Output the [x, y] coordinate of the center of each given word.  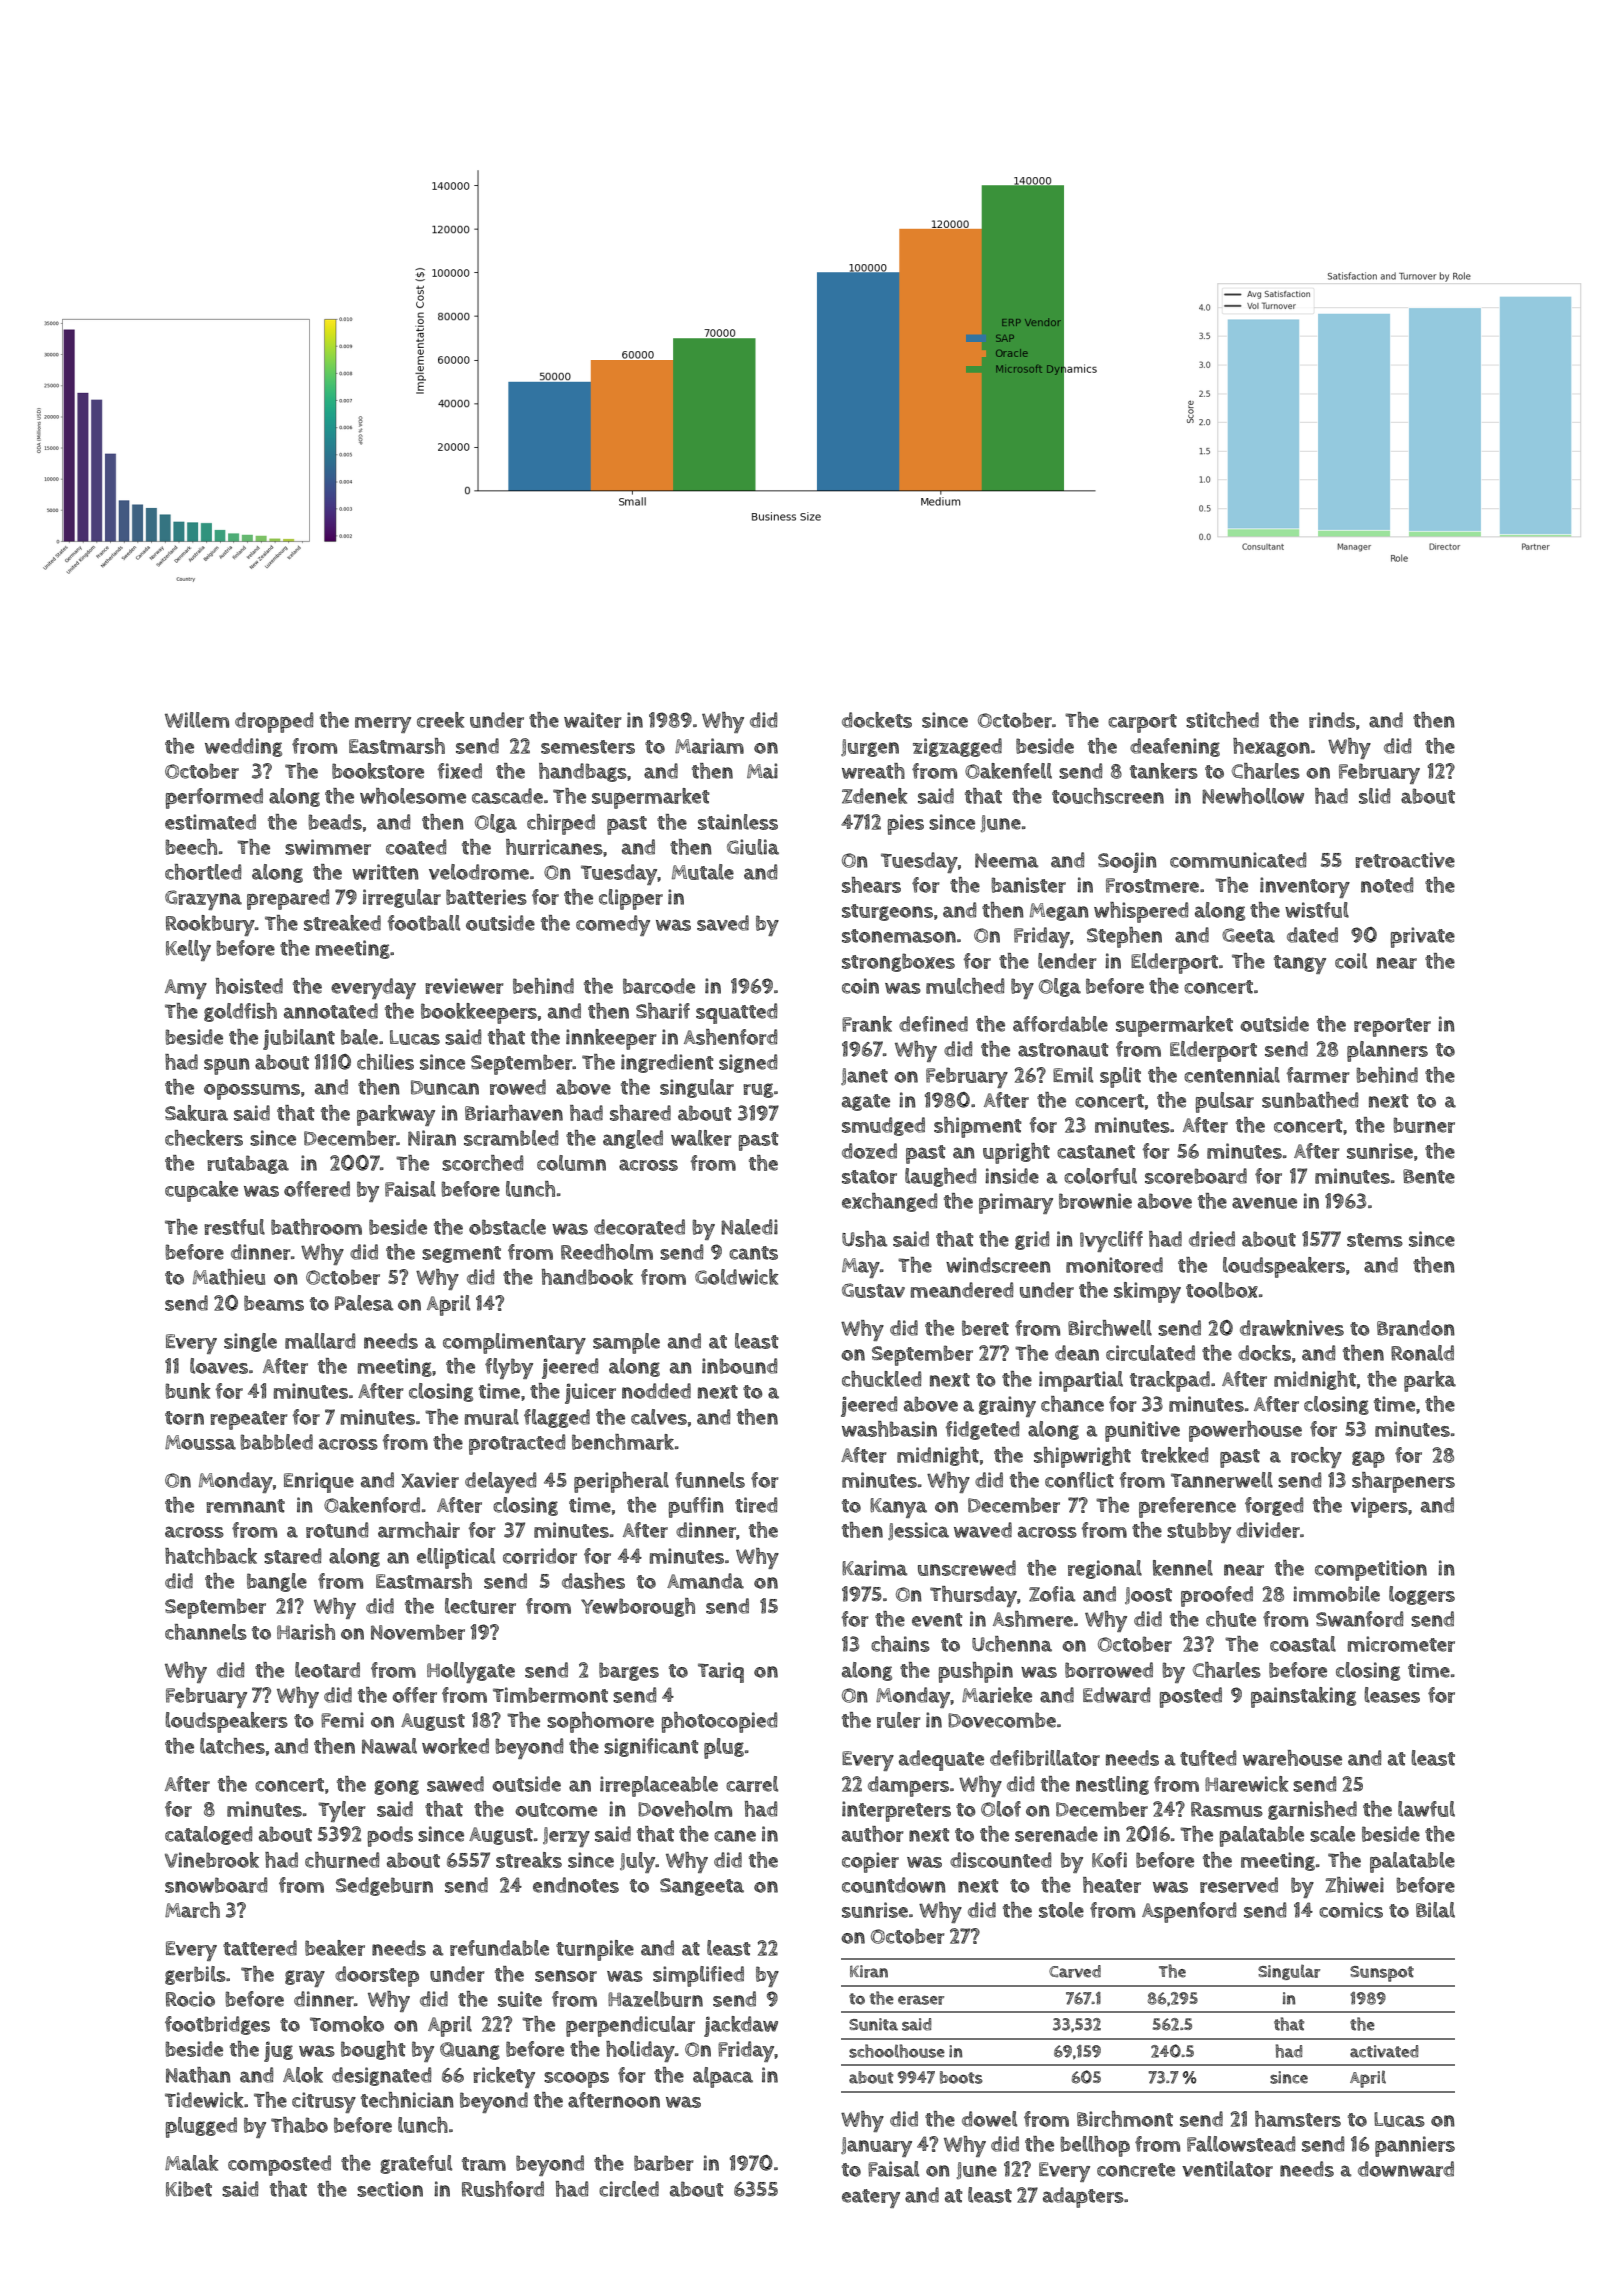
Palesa [364, 1303]
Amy [186, 989]
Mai [762, 771]
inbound [739, 1366]
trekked [1174, 1455]
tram [484, 2164]
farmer [1317, 1075]
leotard [327, 1670]
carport [1142, 723]
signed [748, 1063]
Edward [1116, 1695]
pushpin [976, 1672]
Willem [197, 720]
